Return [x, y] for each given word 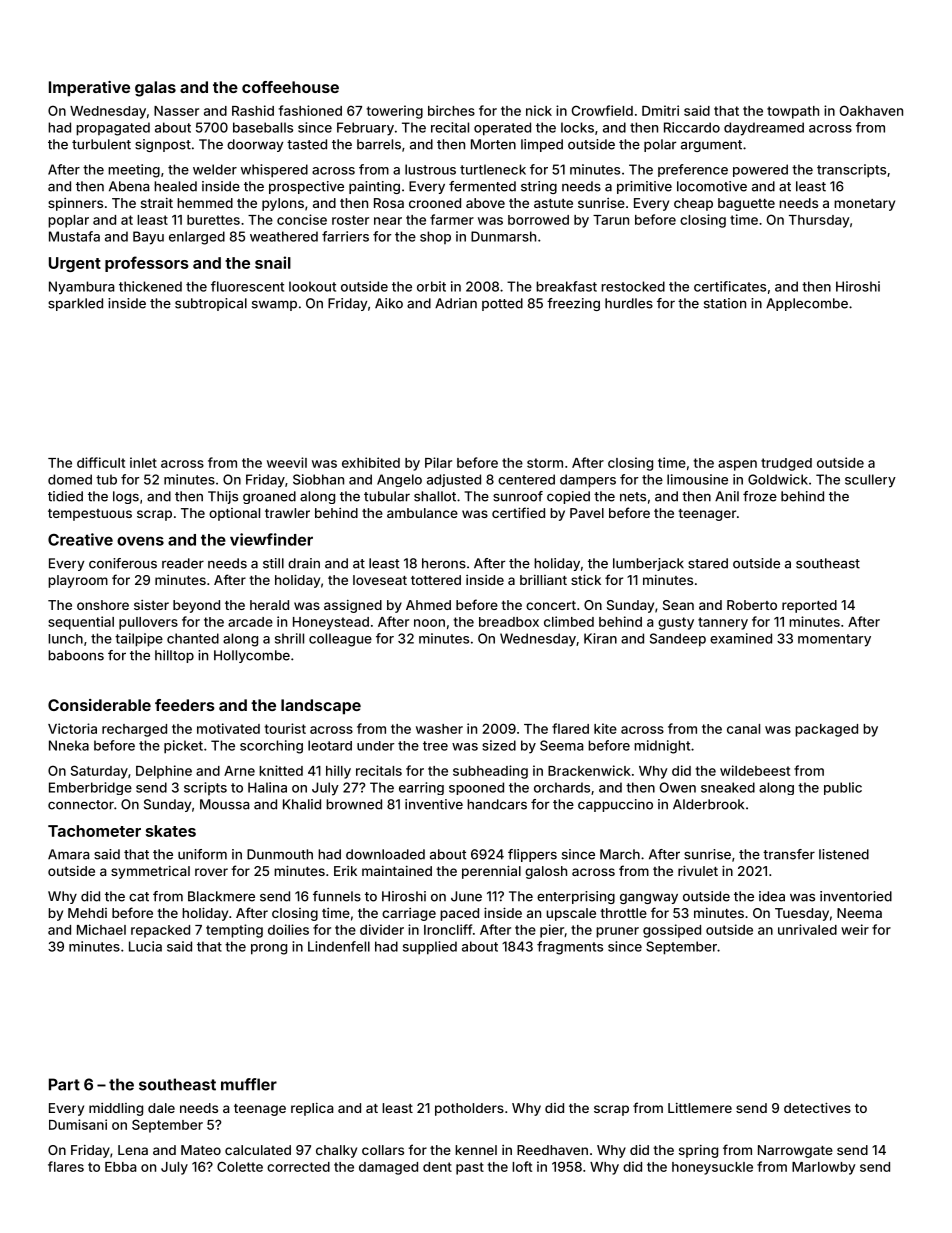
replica [312, 1109]
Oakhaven [871, 110]
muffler [249, 1084]
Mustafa [74, 236]
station [725, 303]
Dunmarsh [503, 236]
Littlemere [700, 1108]
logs [126, 497]
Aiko [389, 303]
